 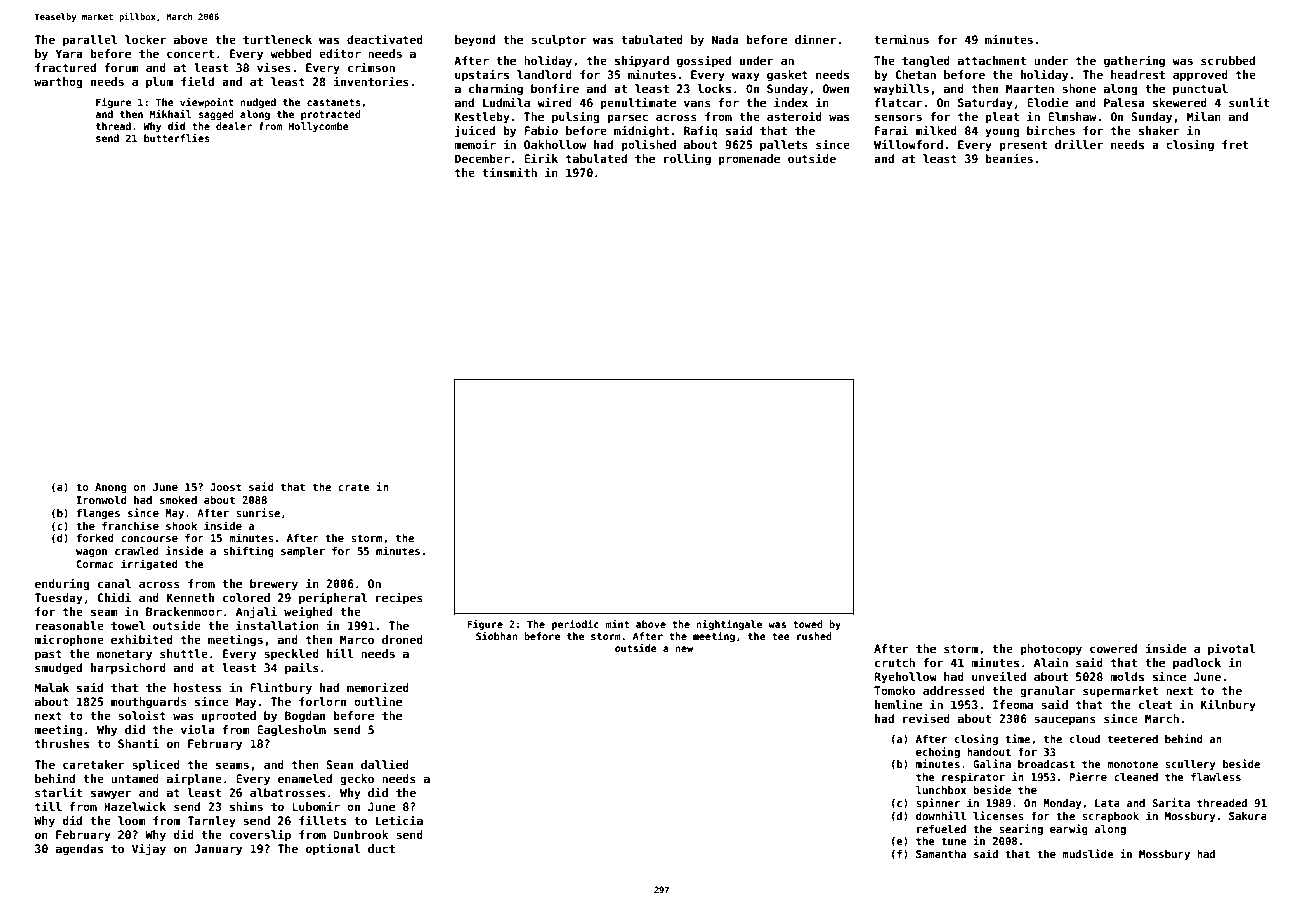 I want to click on Leticia, so click(x=399, y=820).
